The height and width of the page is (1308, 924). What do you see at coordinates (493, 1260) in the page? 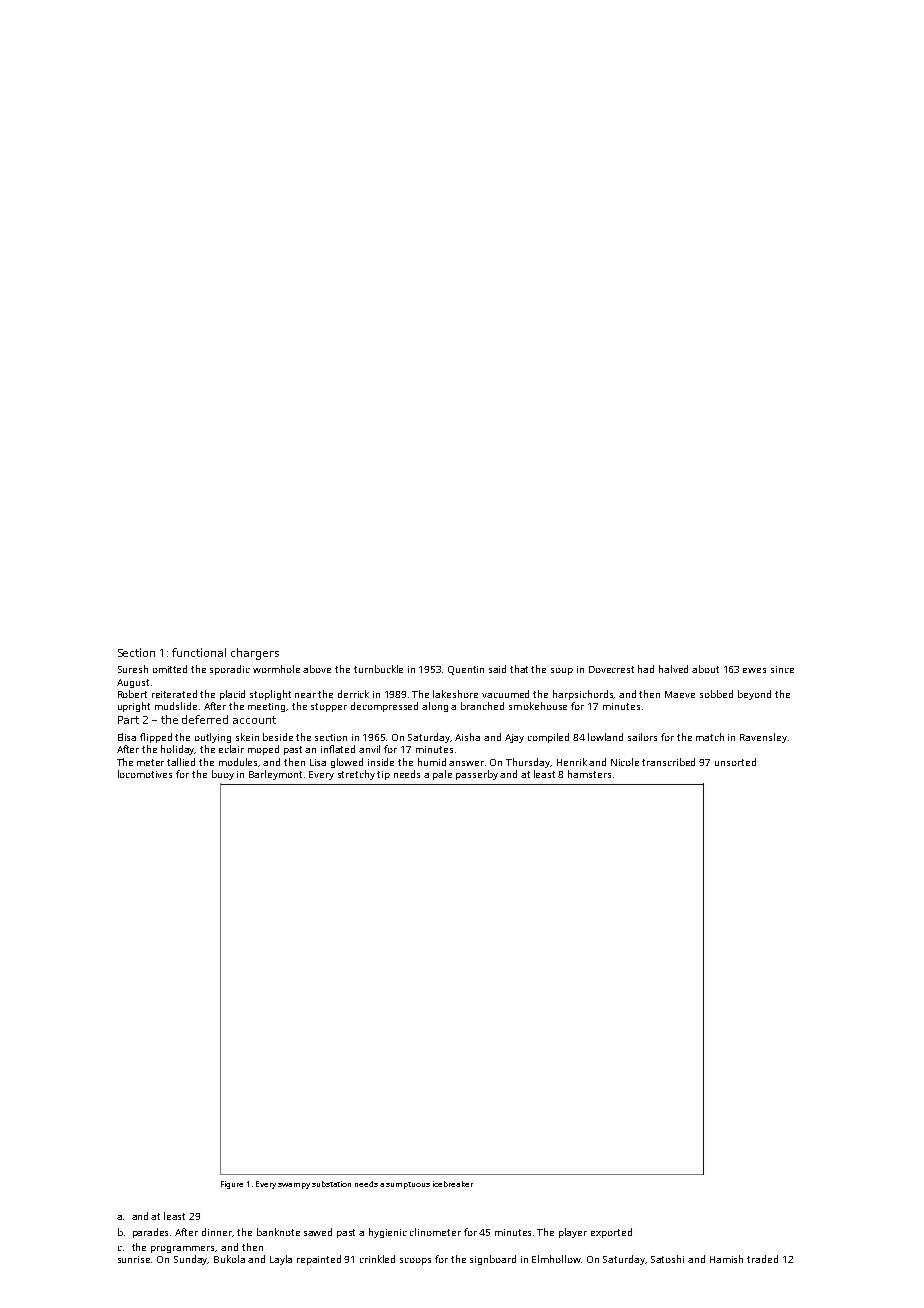
I see `signboard` at bounding box center [493, 1260].
